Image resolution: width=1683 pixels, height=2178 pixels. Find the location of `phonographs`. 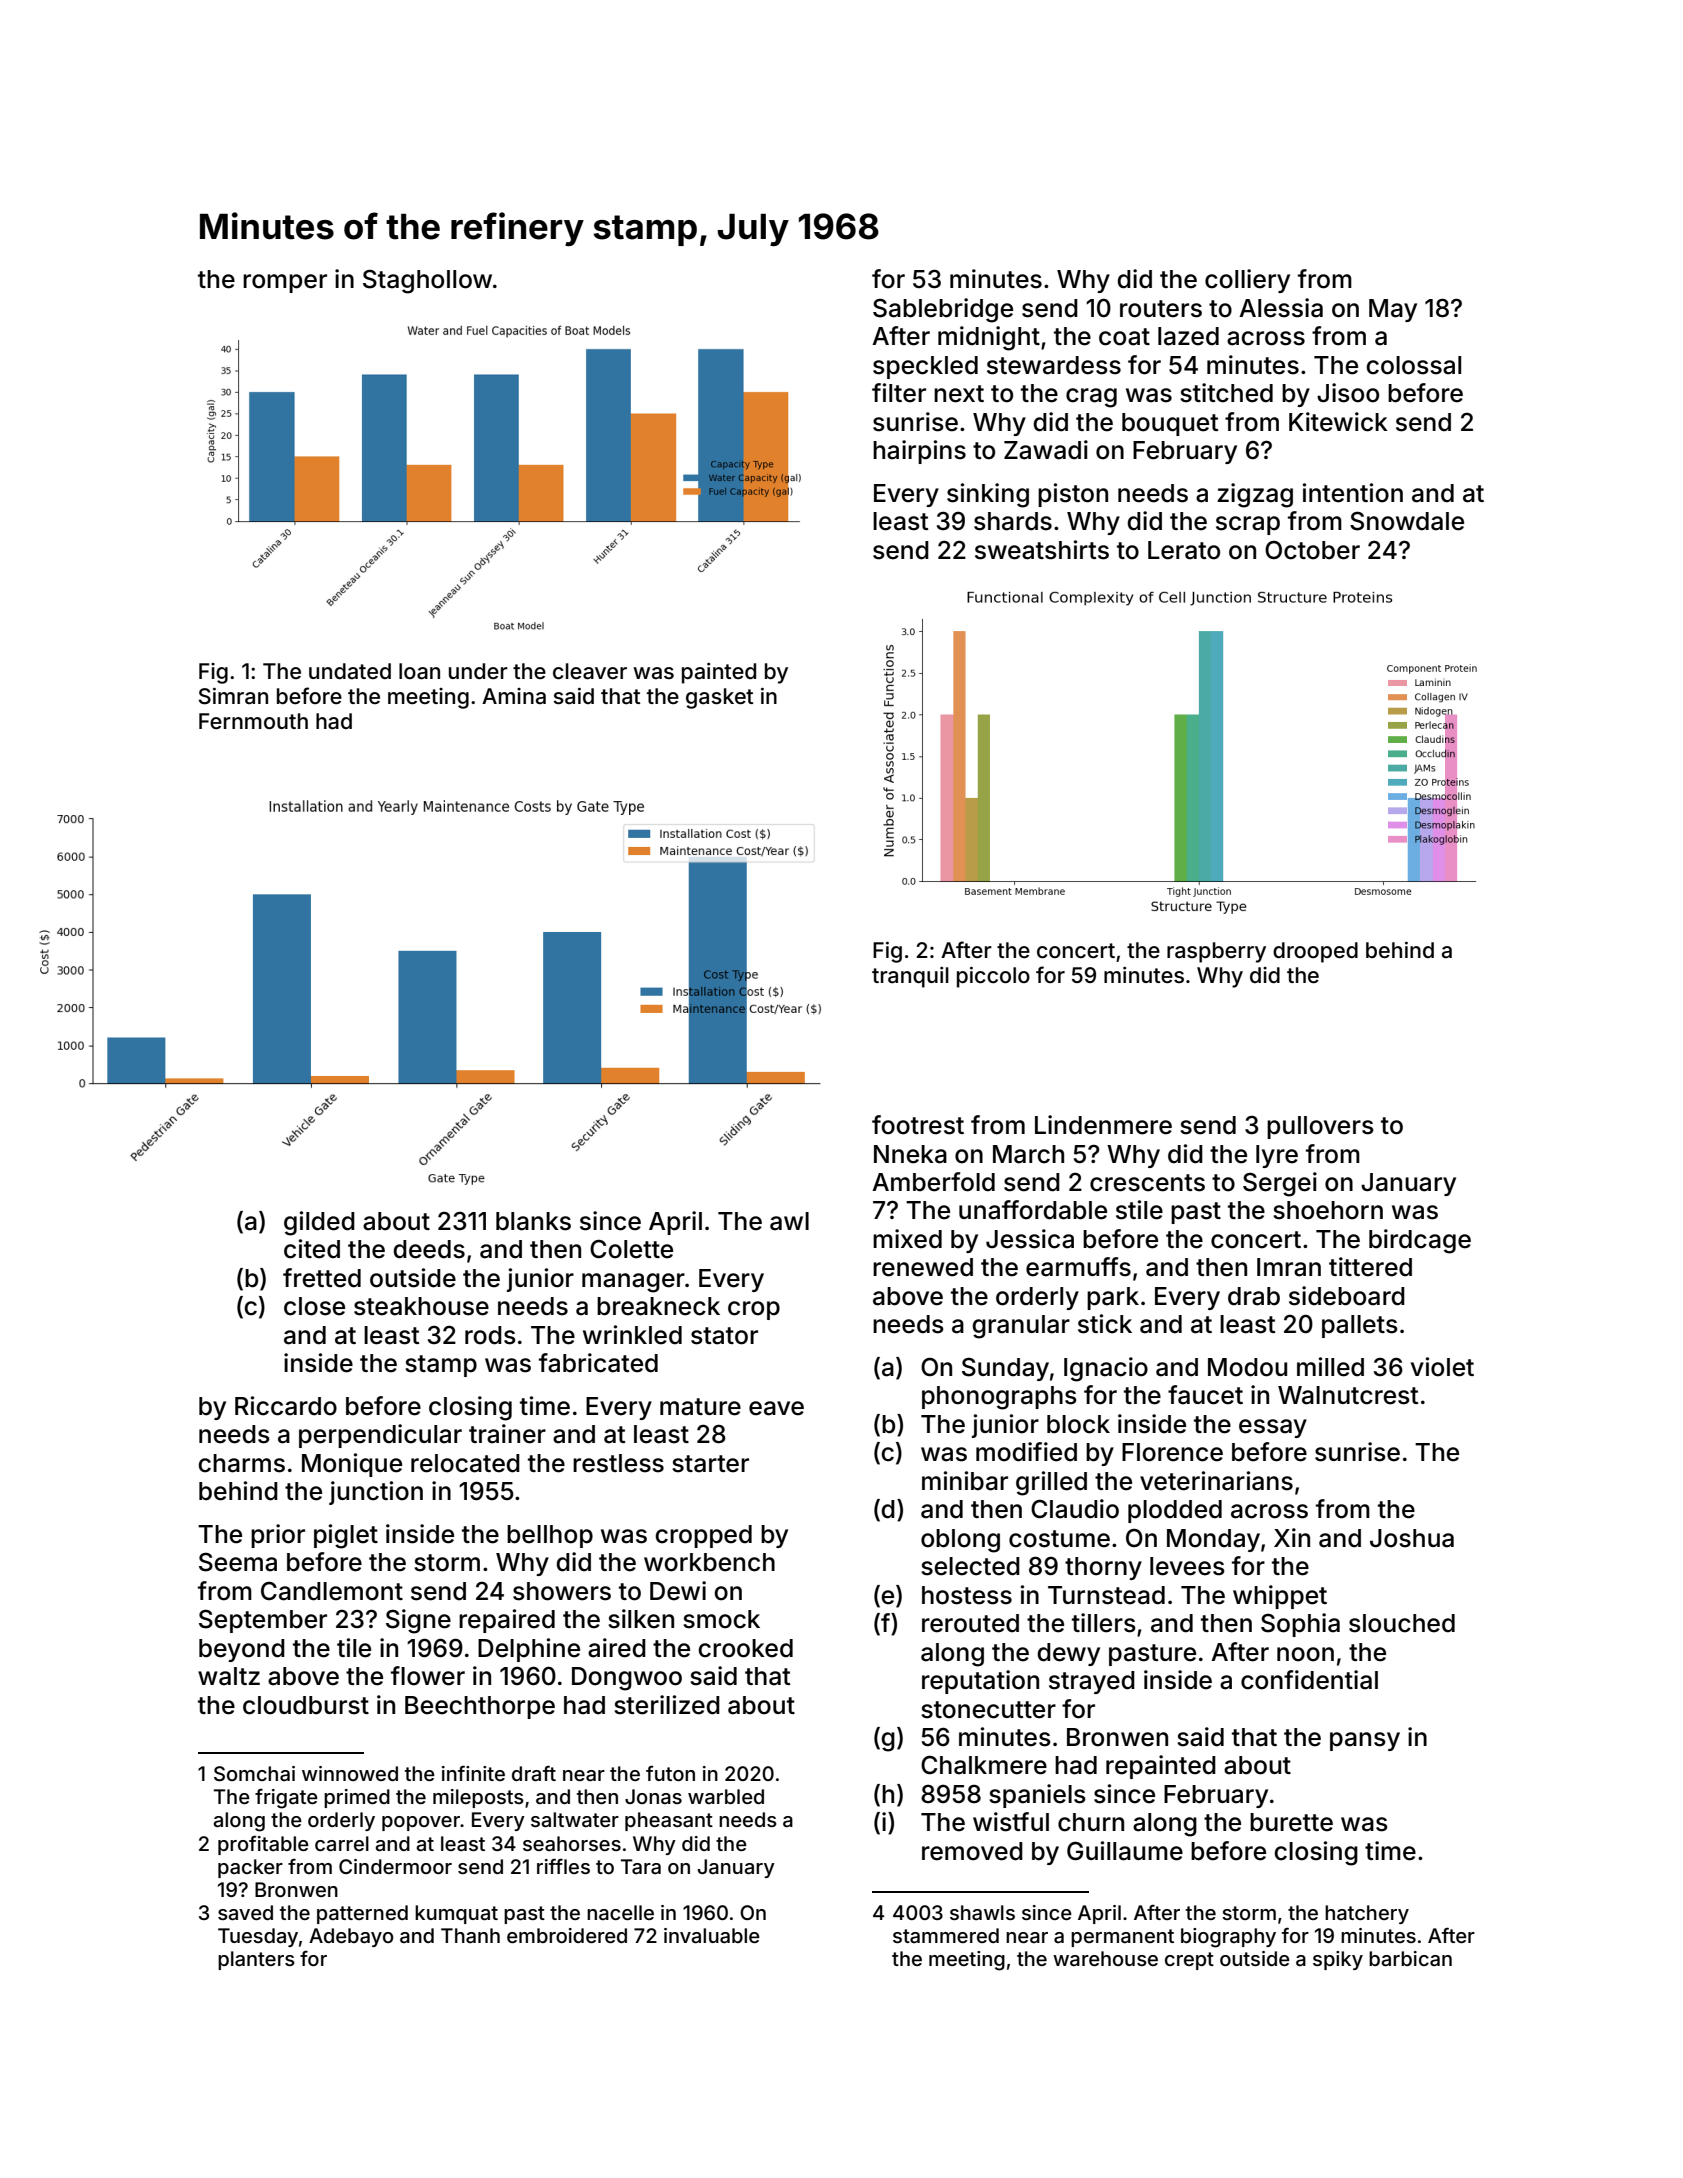

phonographs is located at coordinates (999, 1398).
